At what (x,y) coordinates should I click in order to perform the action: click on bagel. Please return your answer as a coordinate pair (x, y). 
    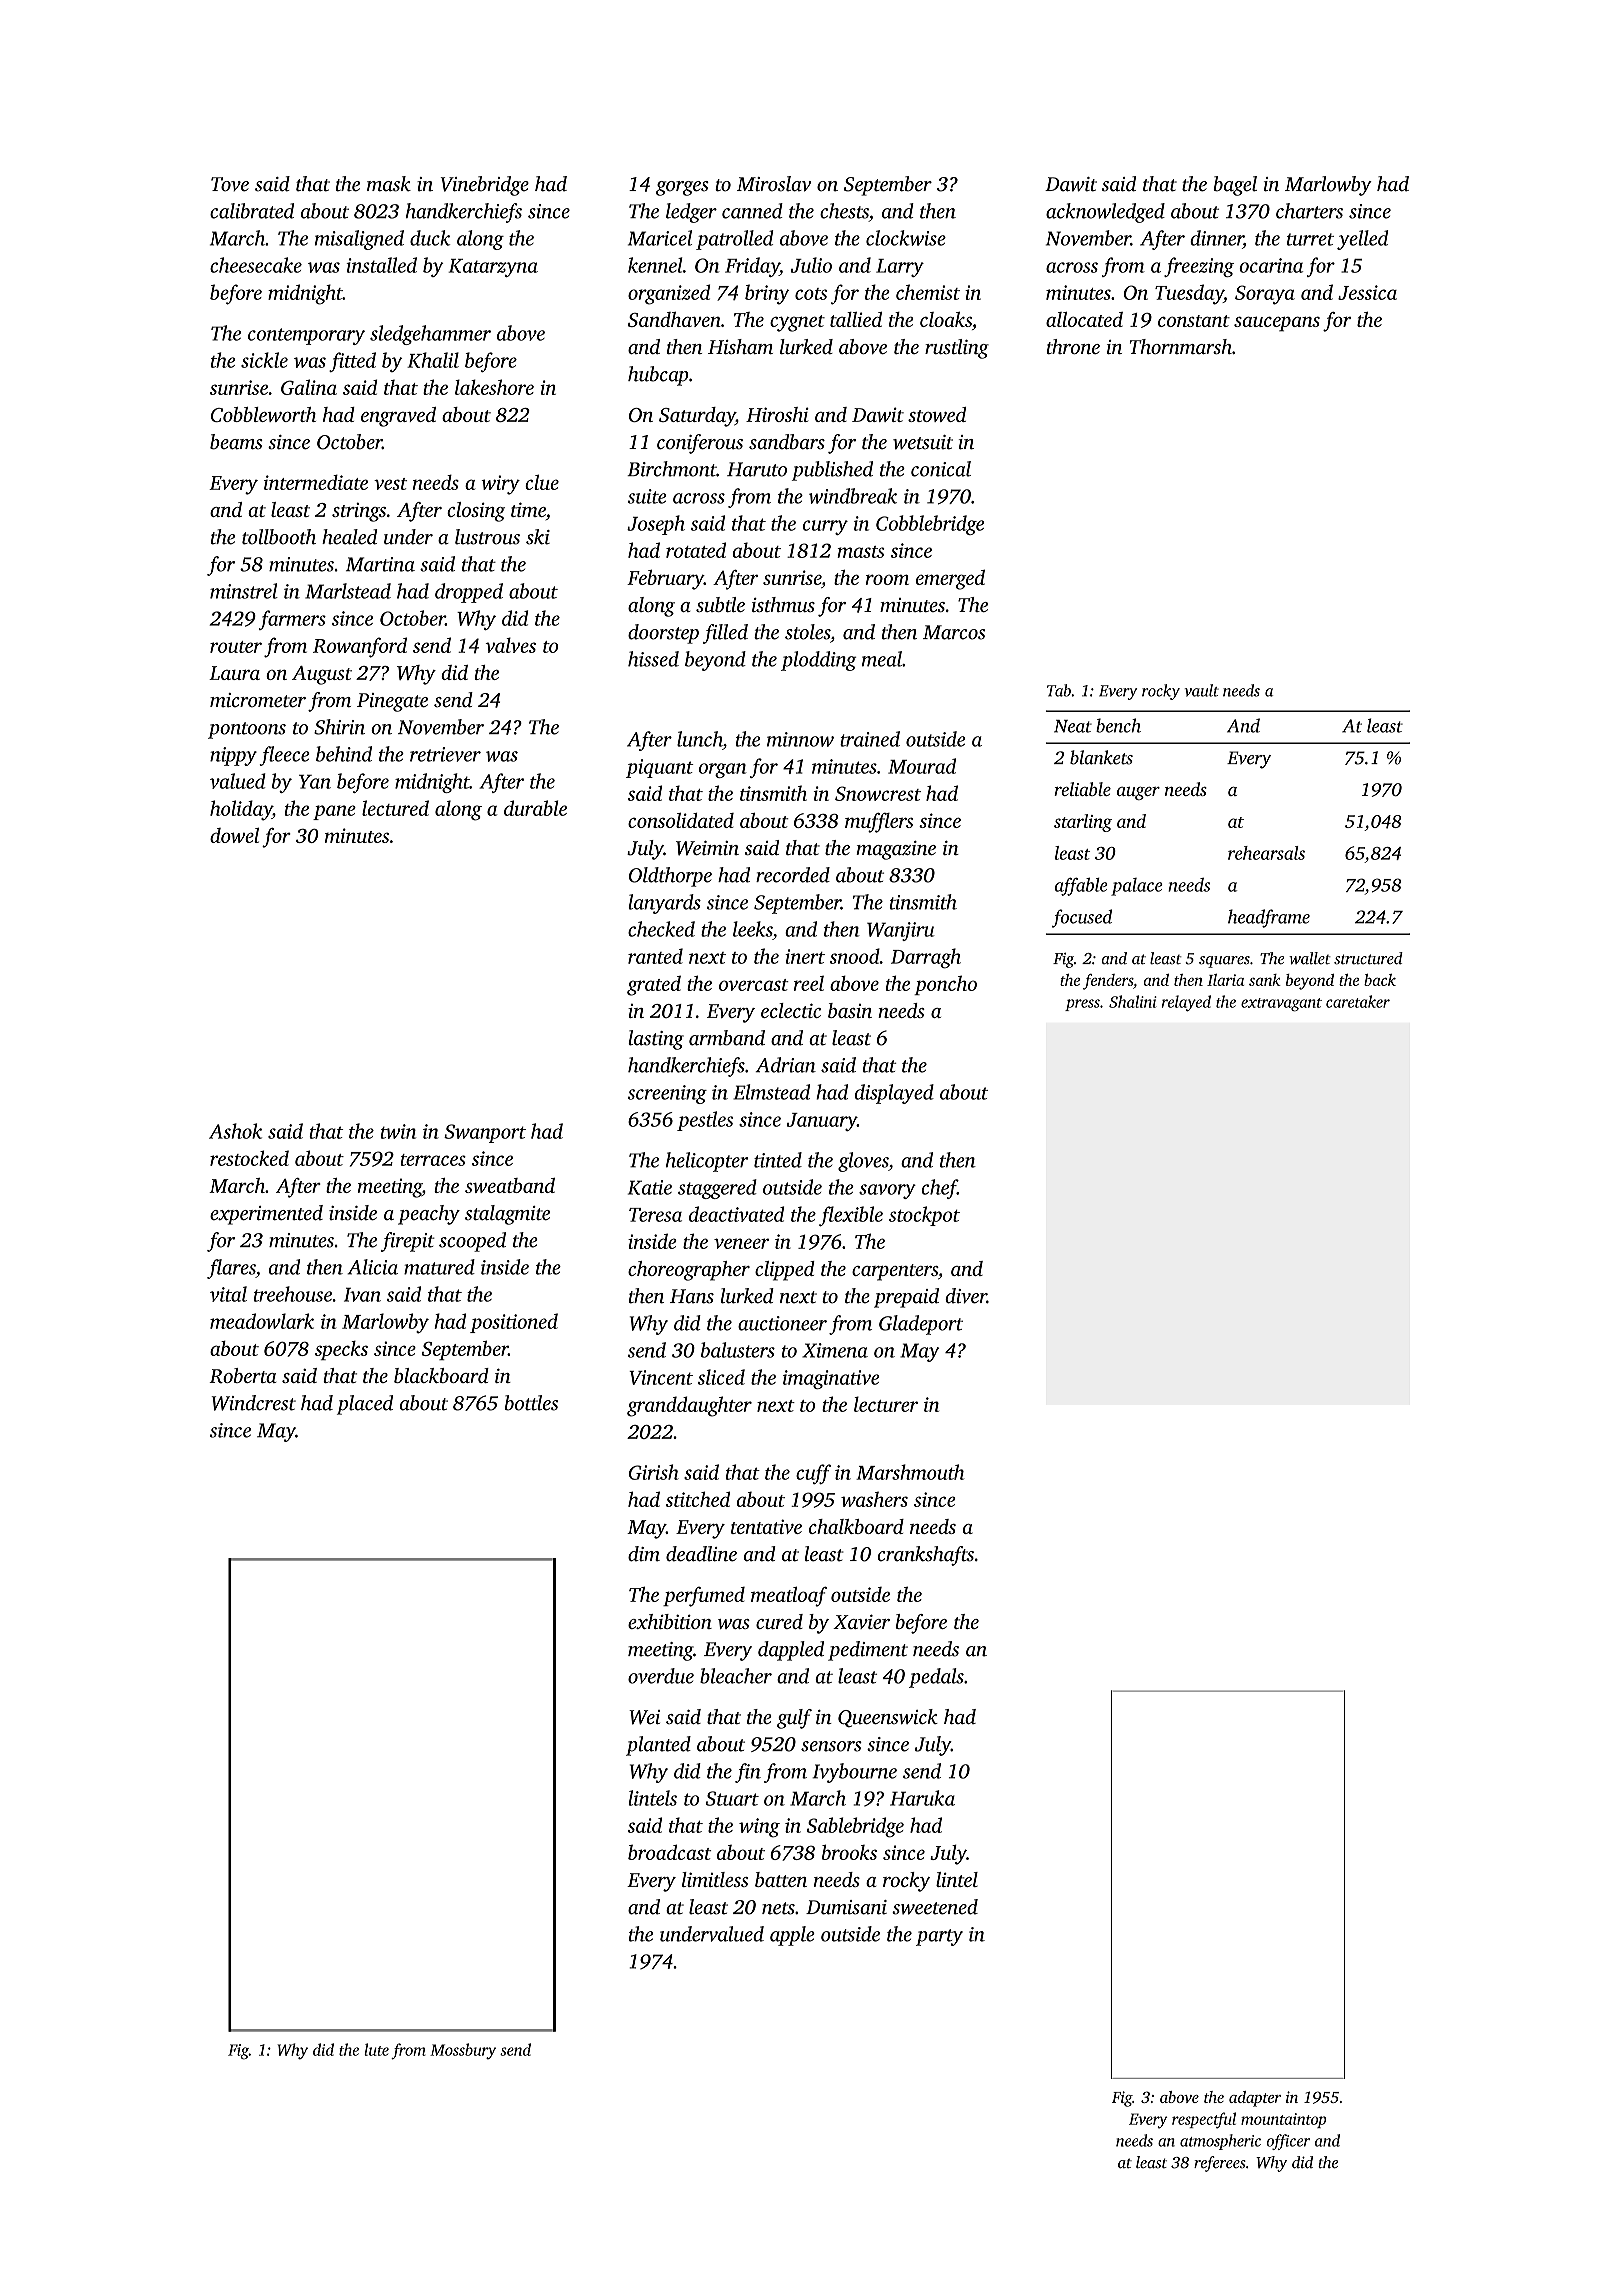
    Looking at the image, I should click on (1235, 186).
